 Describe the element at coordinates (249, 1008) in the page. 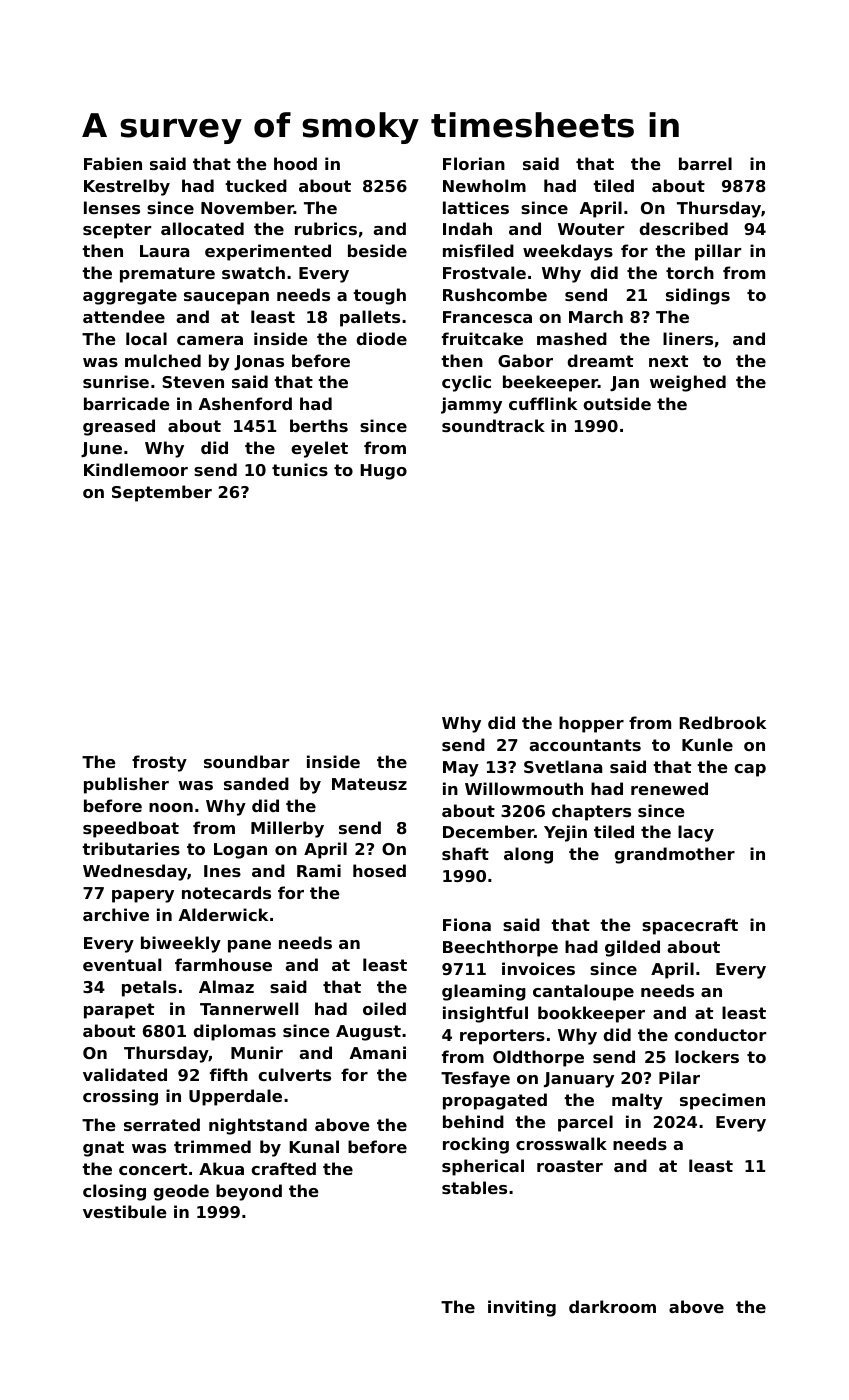

I see `Tannerwell` at that location.
